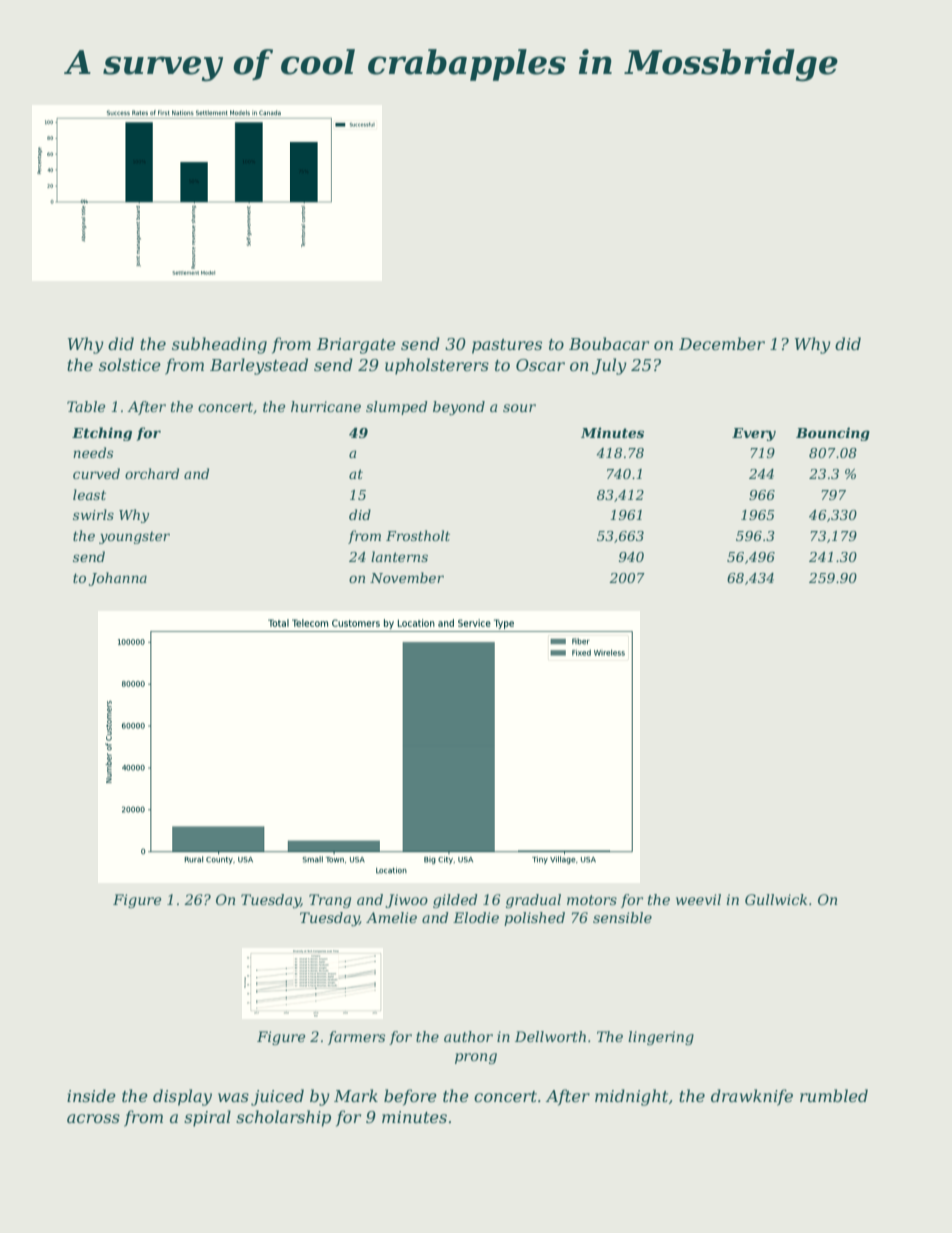 Image resolution: width=952 pixels, height=1233 pixels. What do you see at coordinates (776, 899) in the screenshot?
I see `Gullwick` at bounding box center [776, 899].
